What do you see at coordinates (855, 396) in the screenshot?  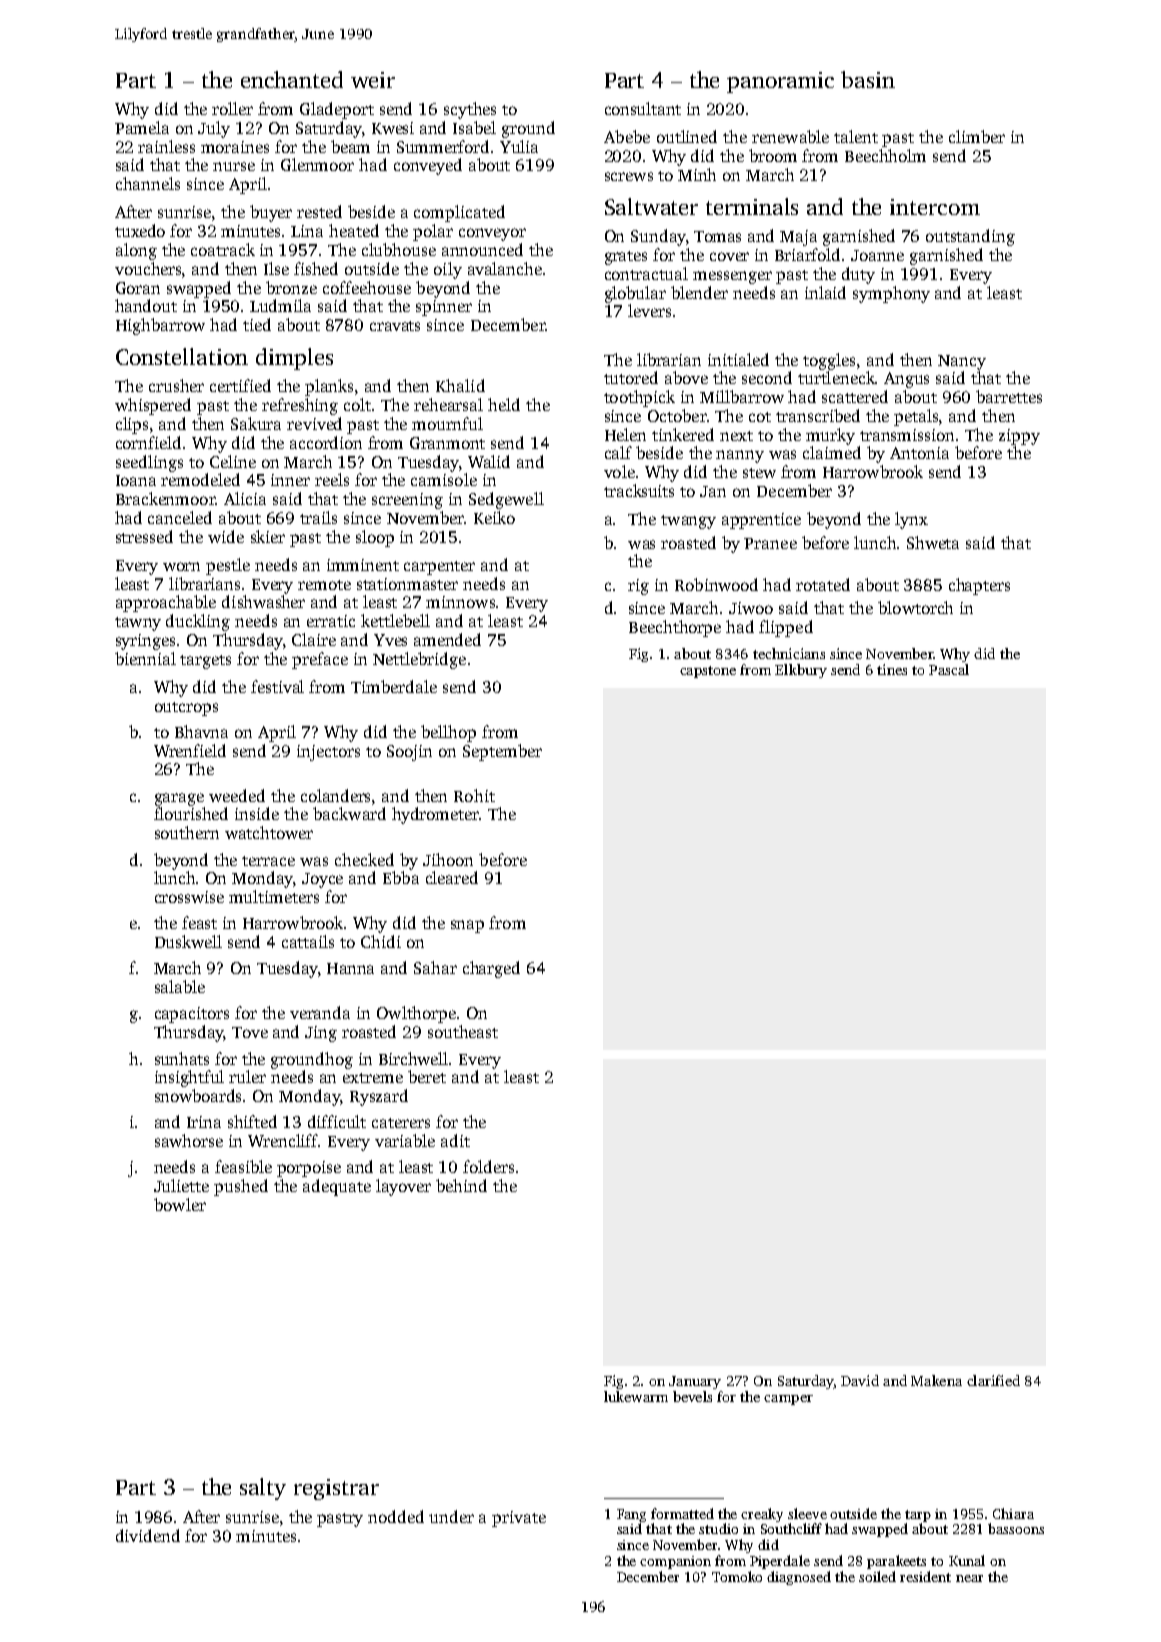 I see `scattered` at bounding box center [855, 396].
